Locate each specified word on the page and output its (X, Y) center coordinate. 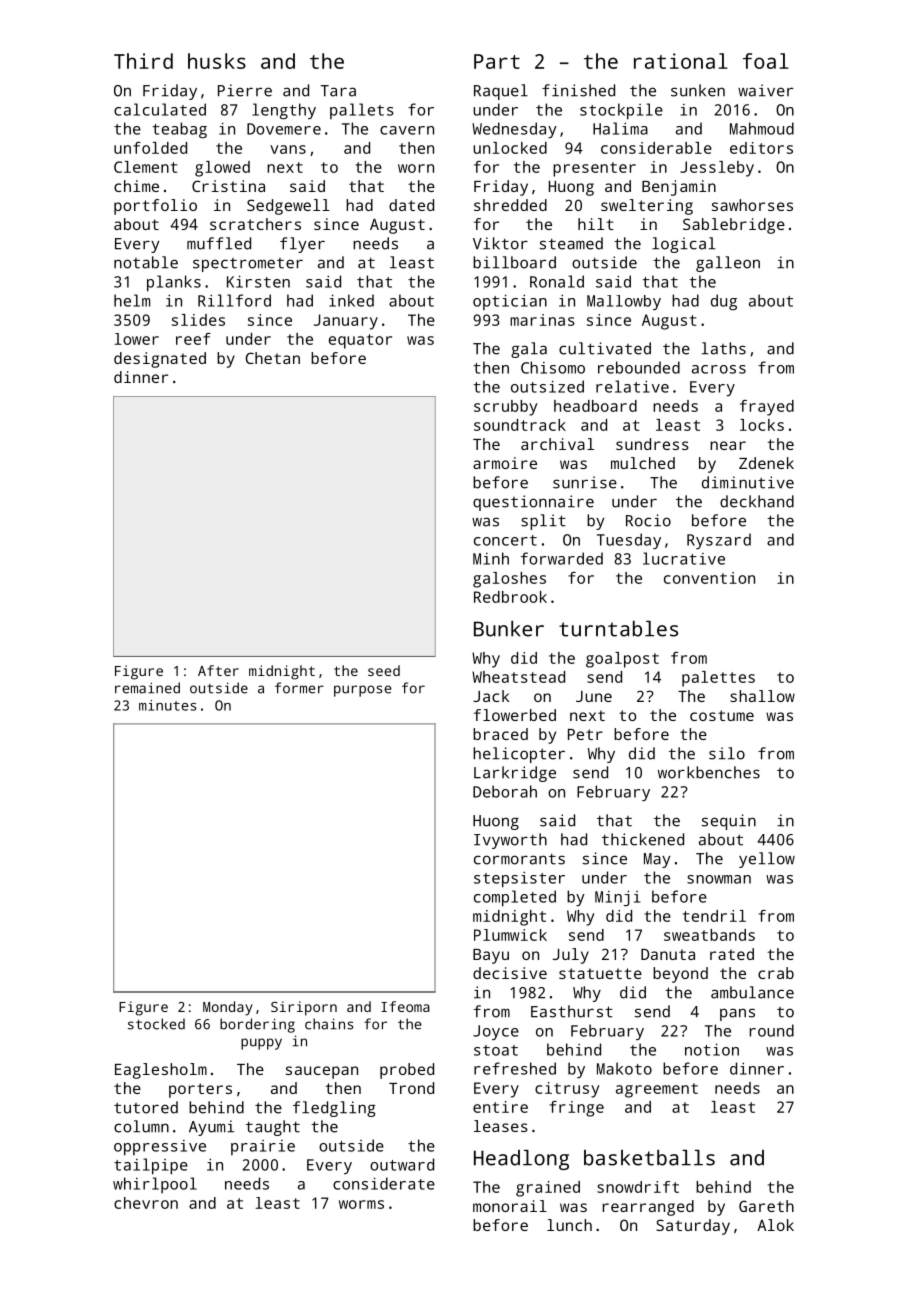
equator (360, 341)
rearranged (648, 1208)
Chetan (272, 358)
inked (351, 300)
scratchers (255, 224)
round (772, 1030)
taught (273, 1128)
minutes (168, 705)
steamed (571, 243)
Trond (411, 1088)
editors (761, 148)
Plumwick (510, 935)
